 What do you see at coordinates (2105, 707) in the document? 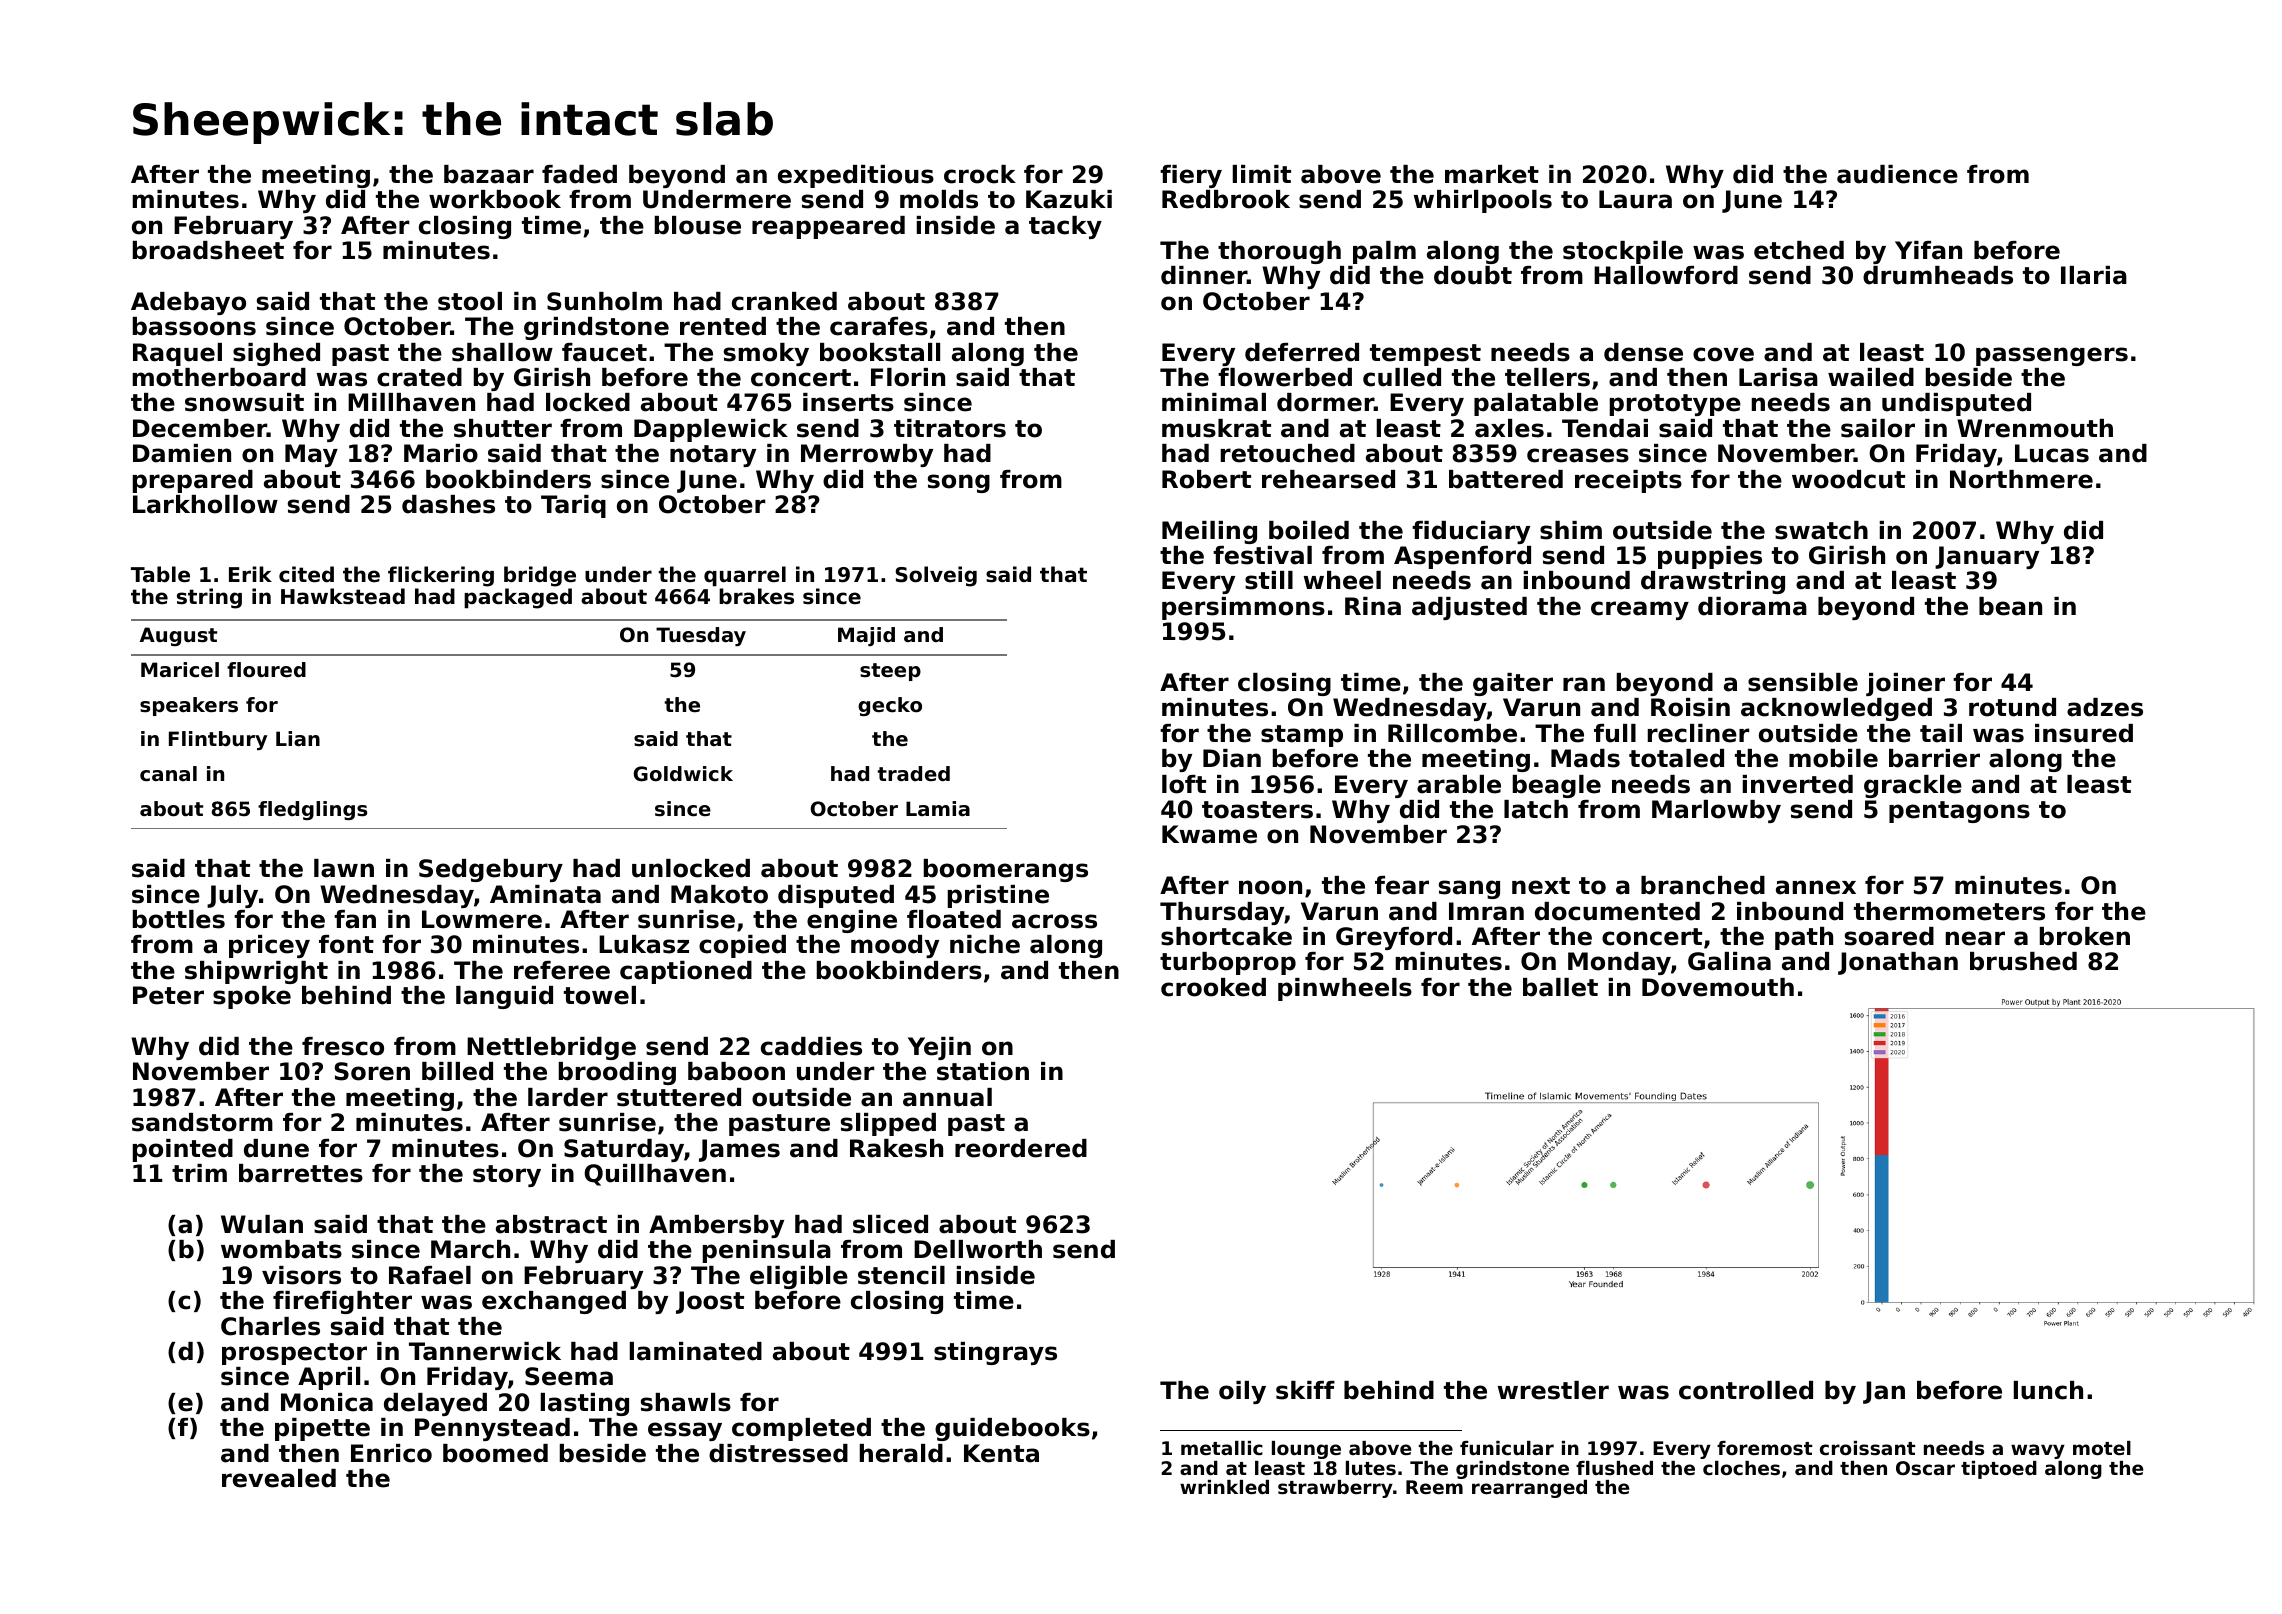
I see `adzes` at bounding box center [2105, 707].
